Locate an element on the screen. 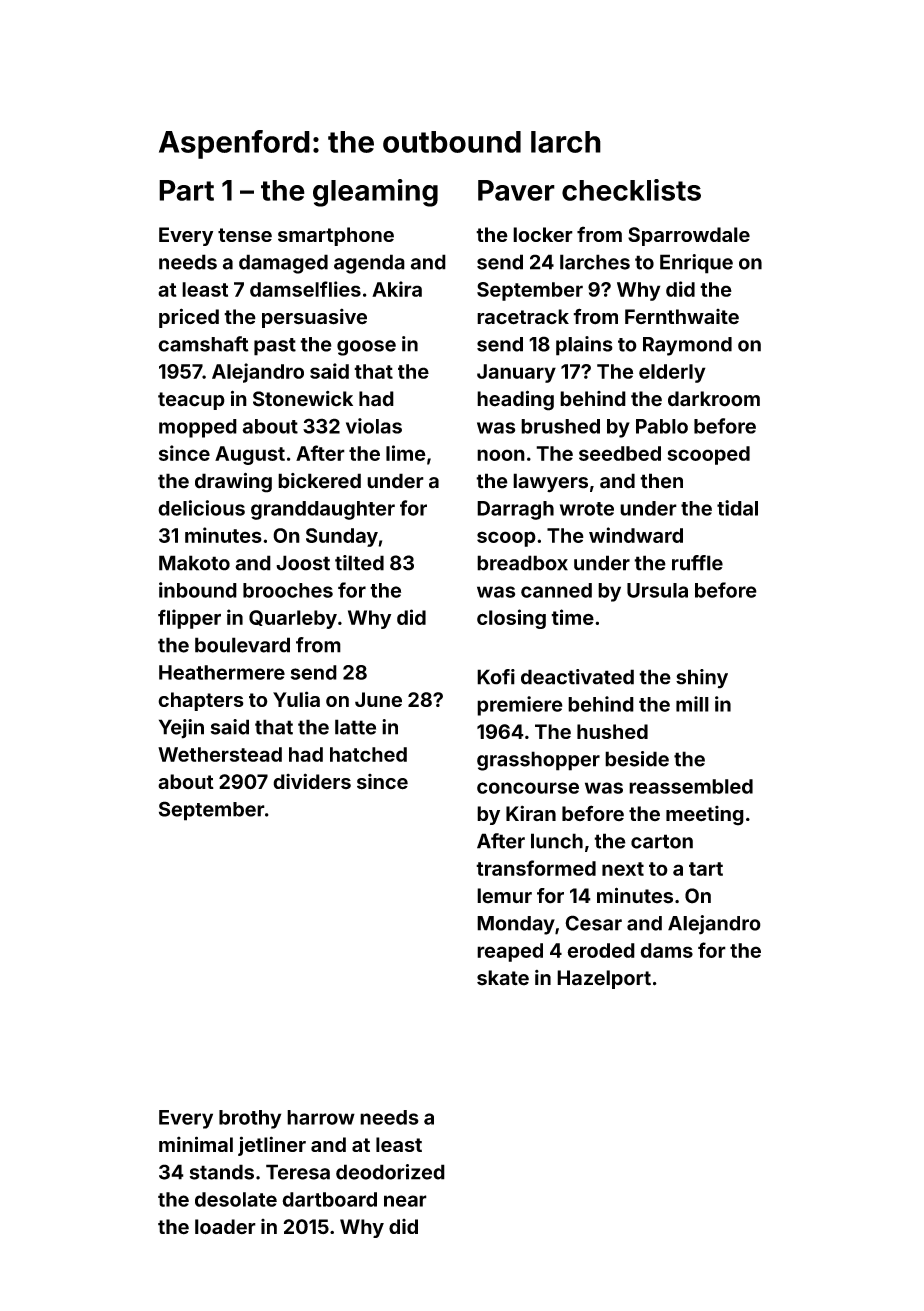 The height and width of the screenshot is (1311, 924). gleaming is located at coordinates (375, 193).
